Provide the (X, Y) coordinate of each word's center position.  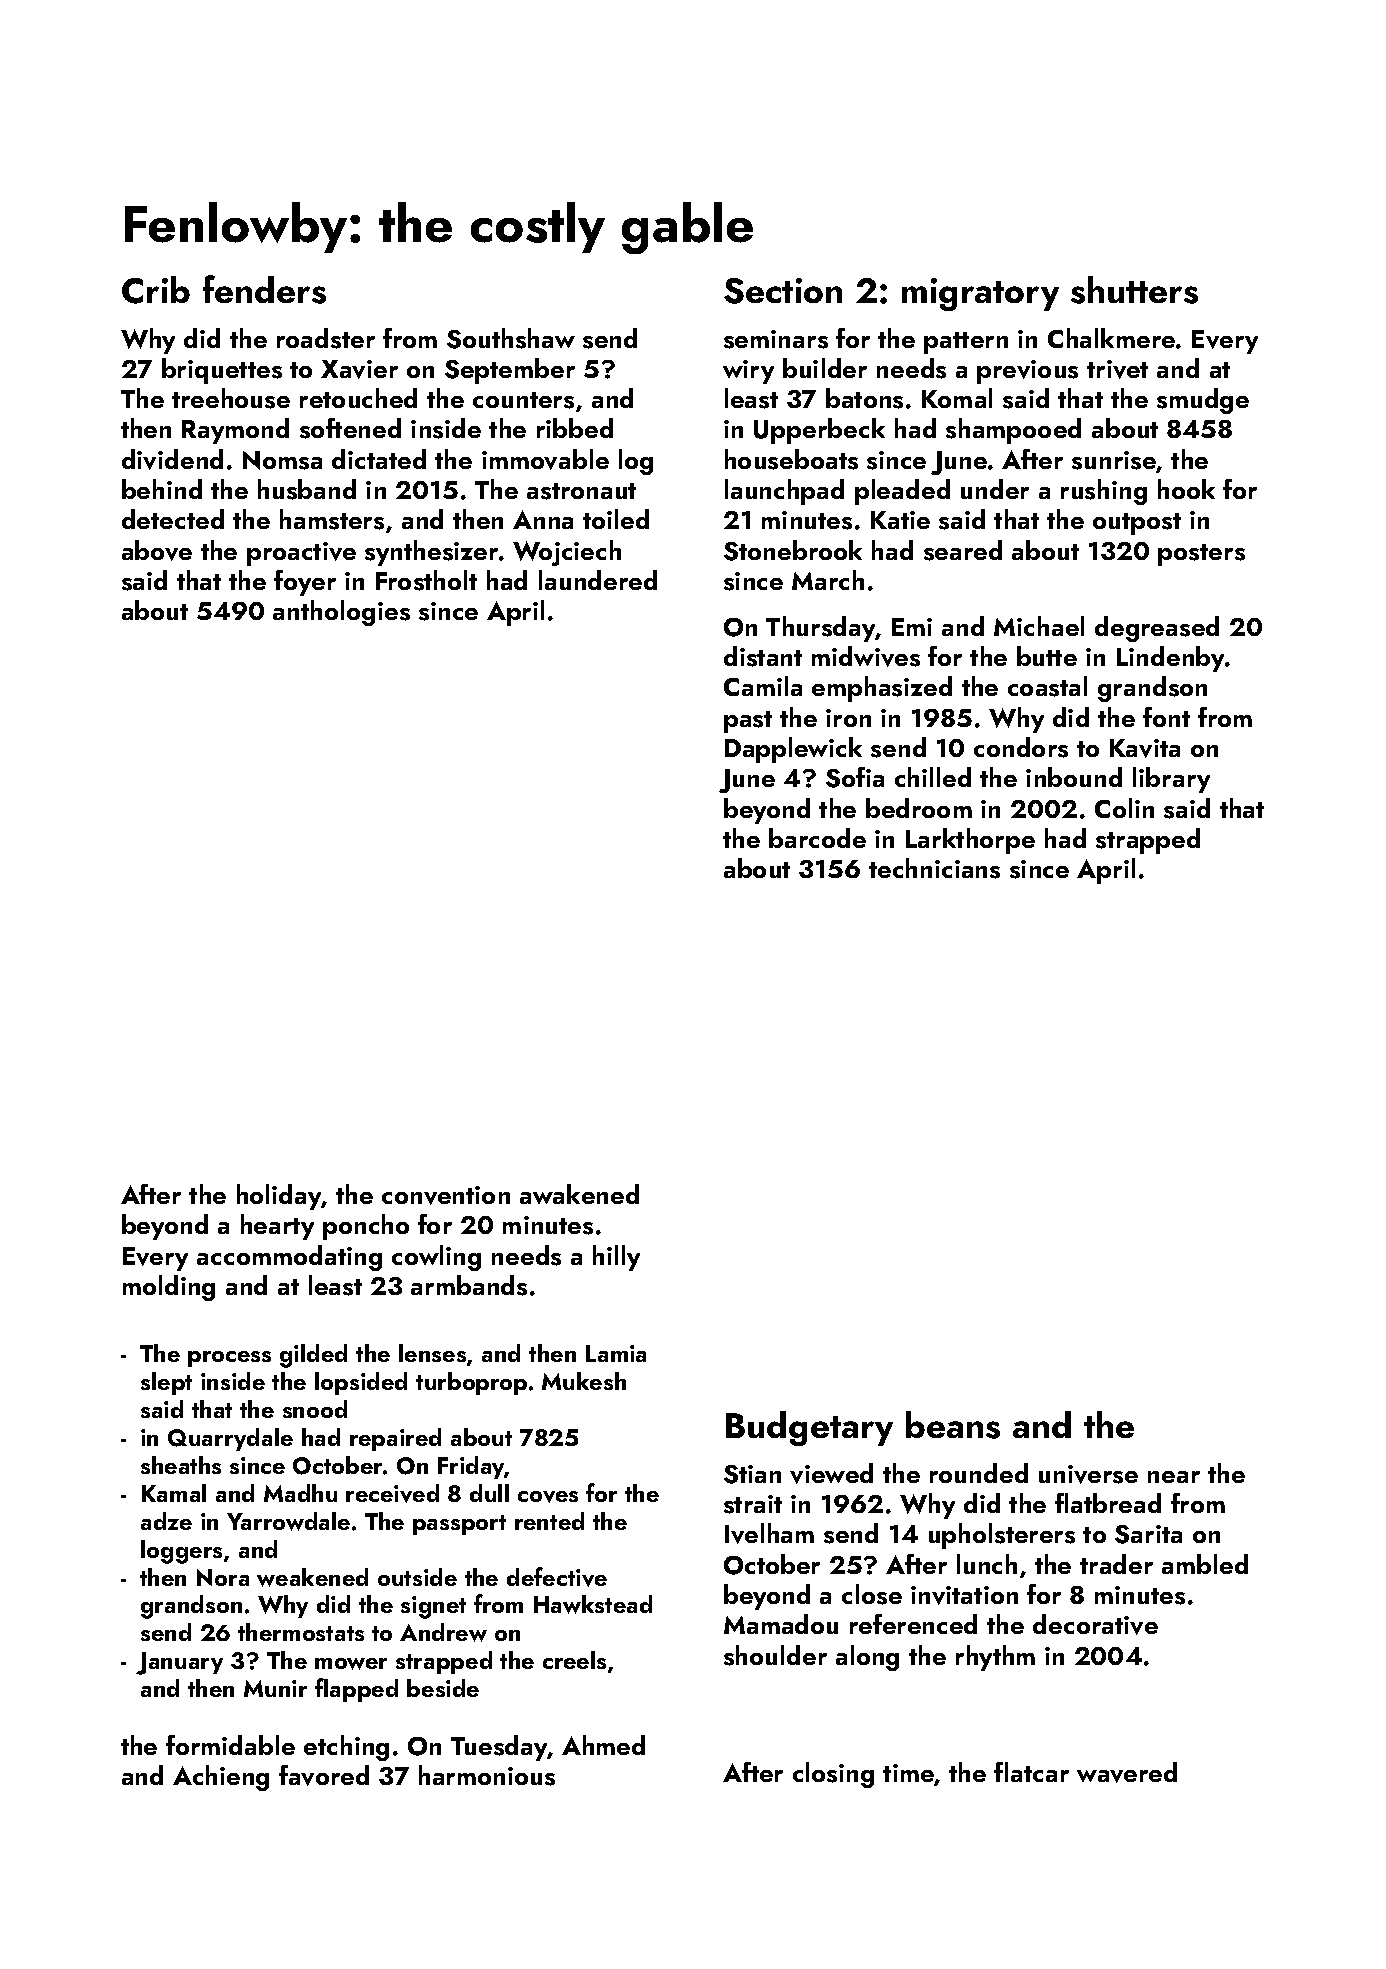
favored (324, 1775)
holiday (279, 1197)
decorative (1095, 1624)
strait (753, 1504)
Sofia (855, 777)
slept (166, 1383)
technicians (934, 868)
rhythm (995, 1658)
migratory (980, 294)
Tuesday (499, 1748)
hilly (616, 1258)
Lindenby (1170, 659)
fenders (264, 289)
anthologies (341, 613)
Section (783, 291)
